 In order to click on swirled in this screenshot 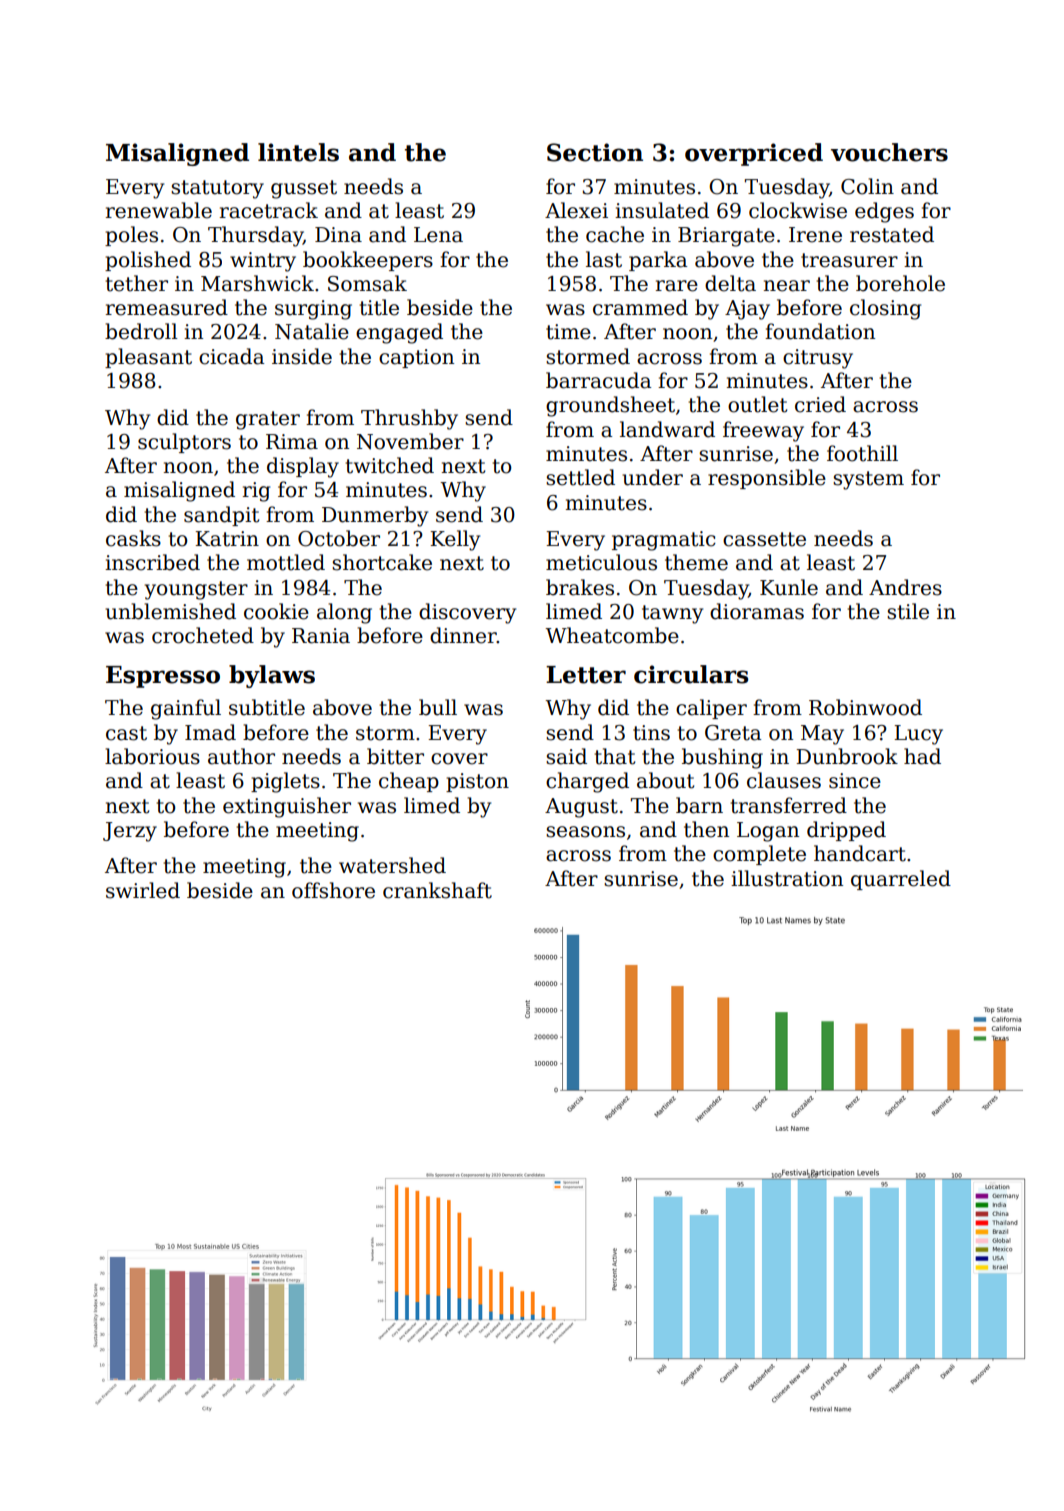, I will do `click(143, 890)`.
